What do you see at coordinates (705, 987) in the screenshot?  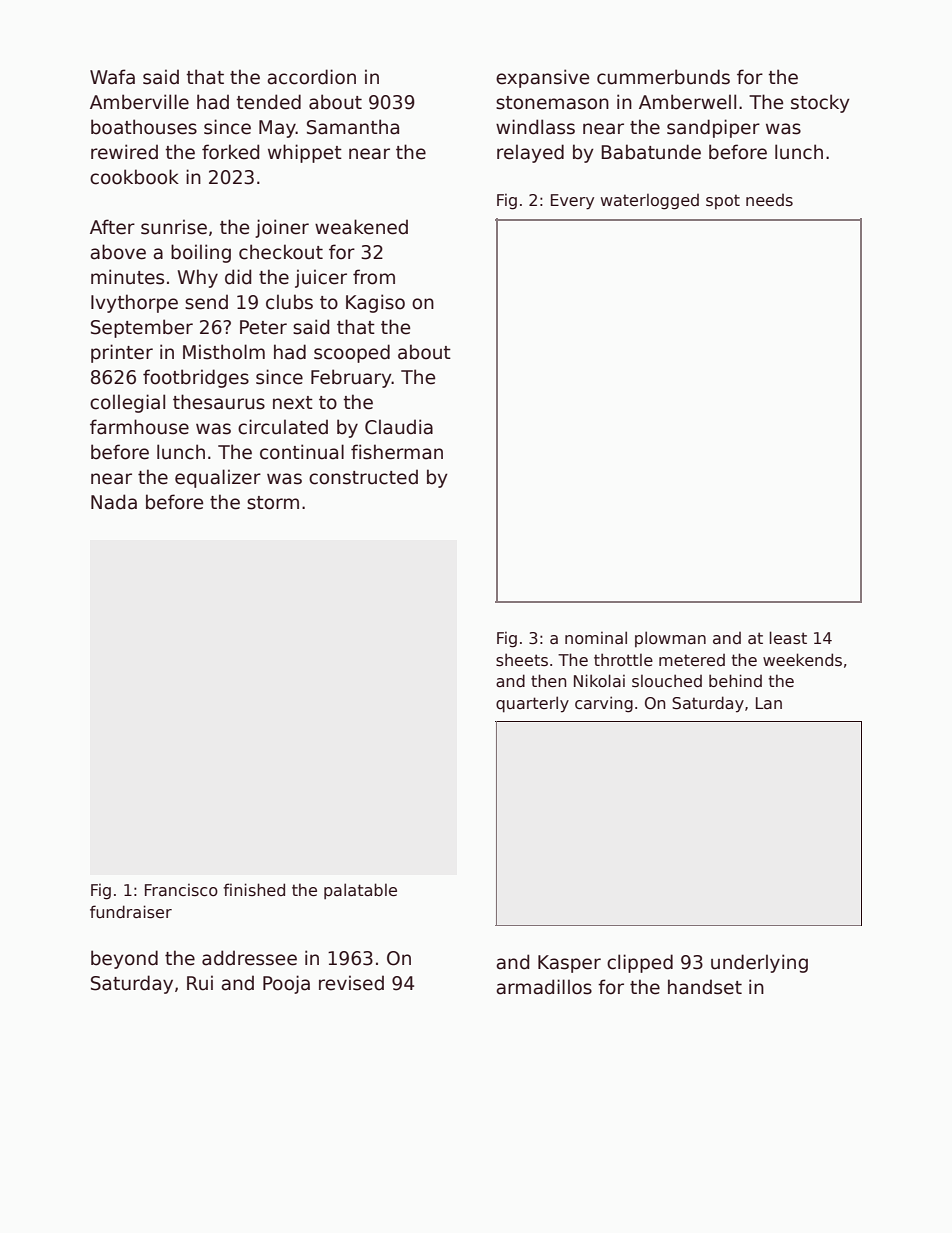 I see `handset` at bounding box center [705, 987].
